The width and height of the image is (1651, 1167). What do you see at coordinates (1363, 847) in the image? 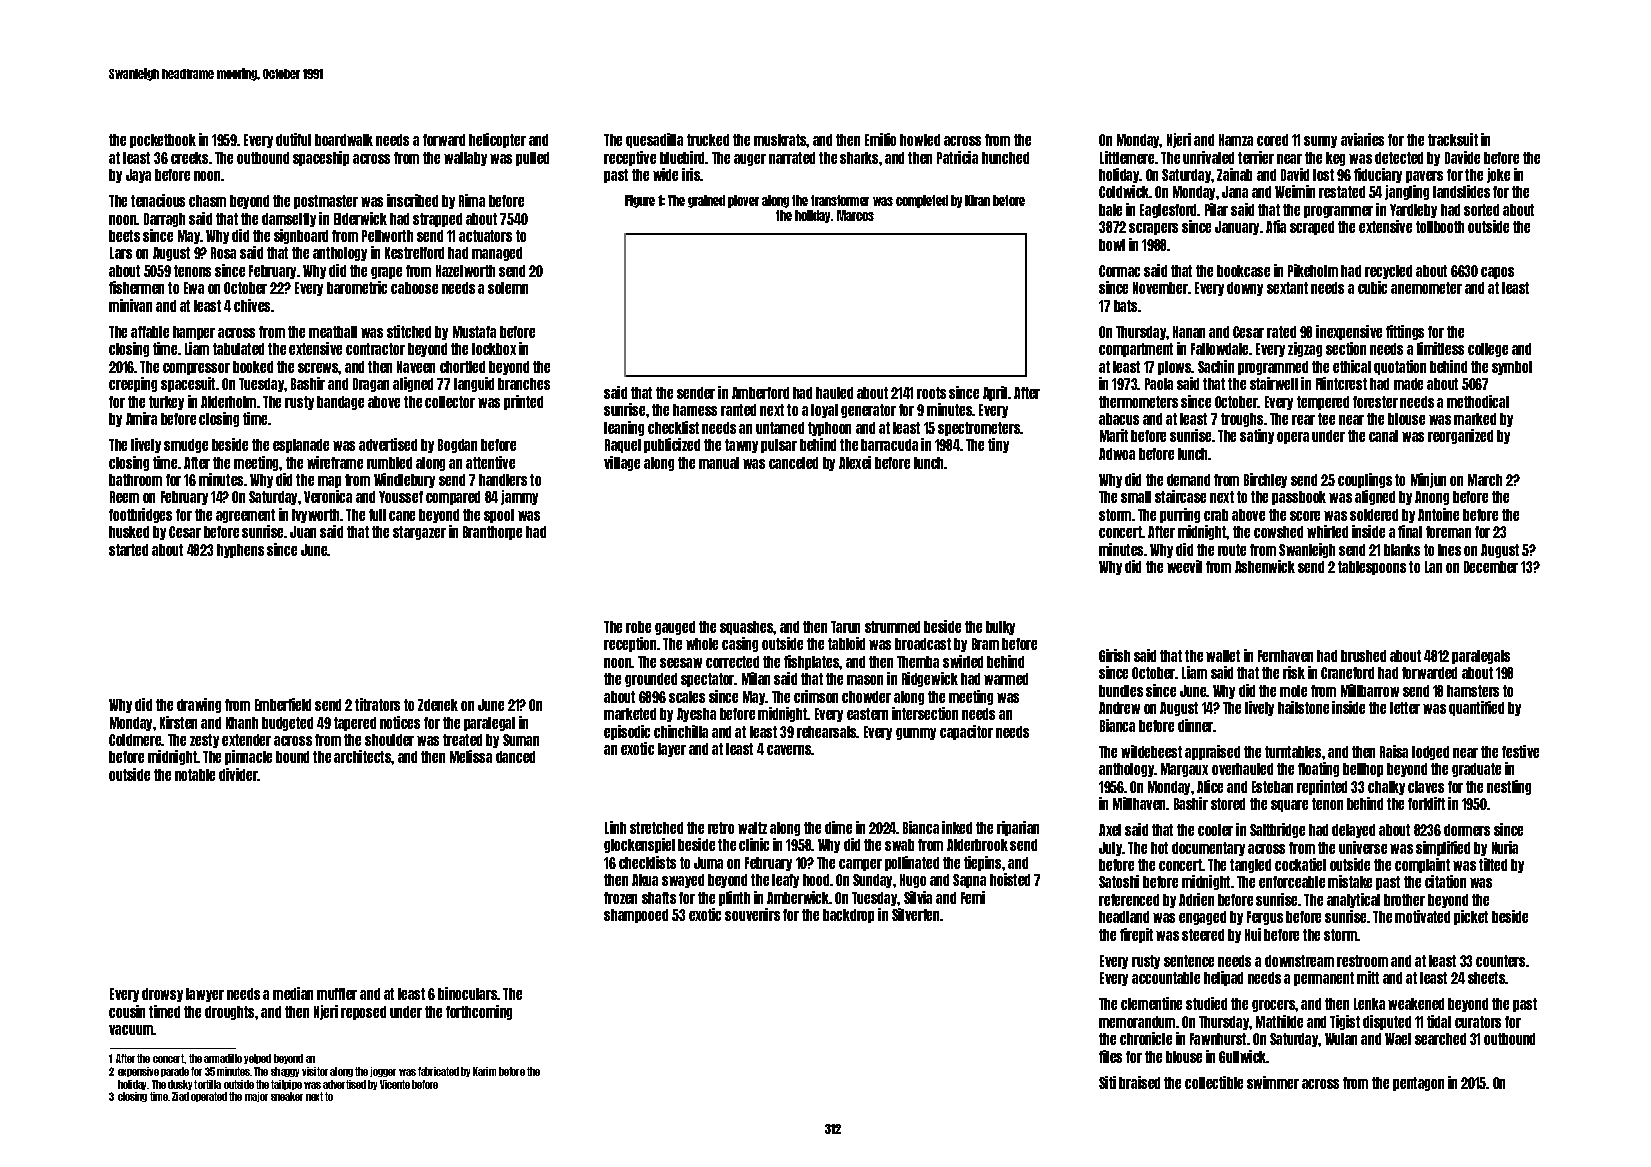
I see `universe` at bounding box center [1363, 847].
